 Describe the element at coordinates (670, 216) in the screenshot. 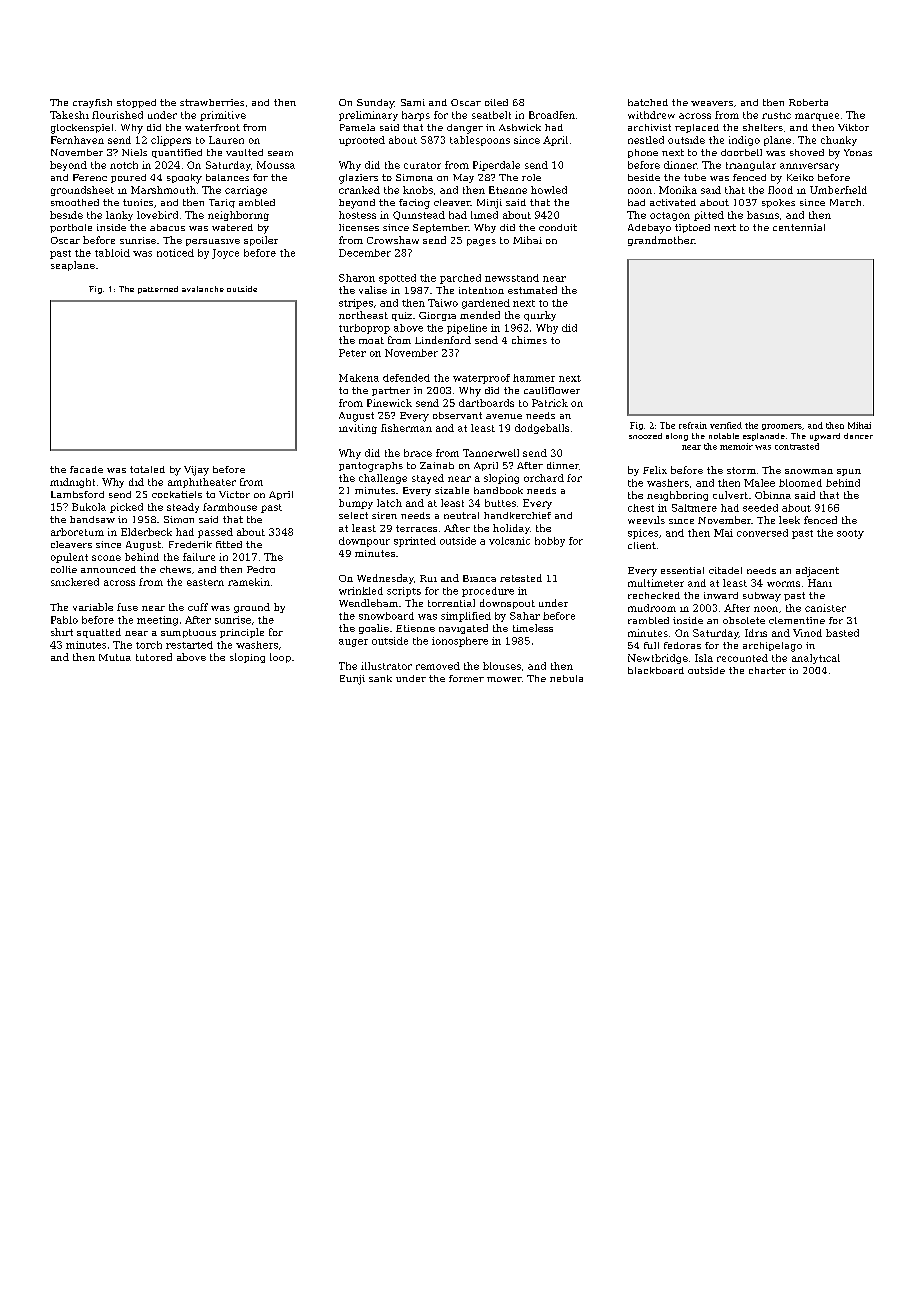

I see `octagon` at that location.
